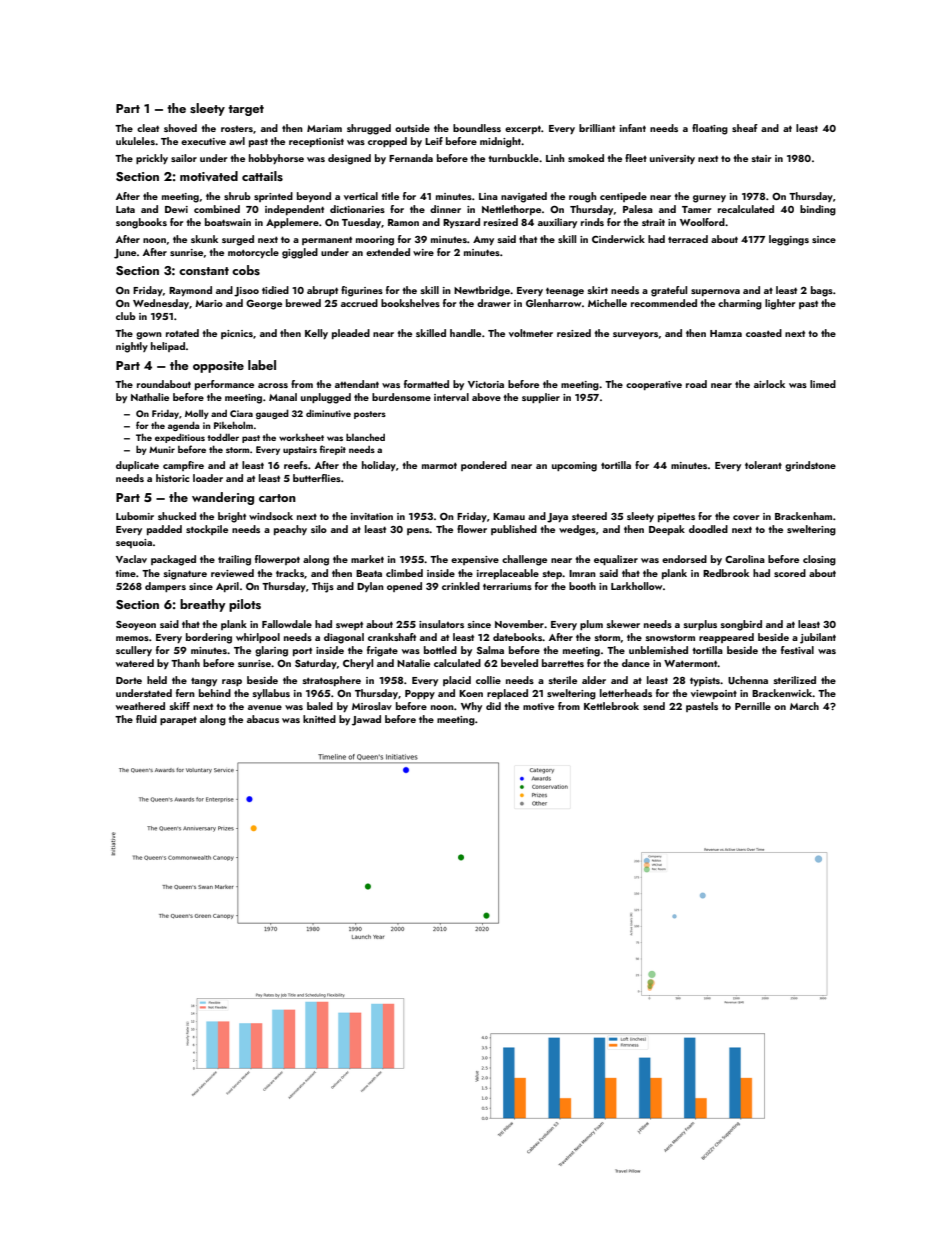 The width and height of the screenshot is (952, 1233). I want to click on sheaf, so click(745, 128).
